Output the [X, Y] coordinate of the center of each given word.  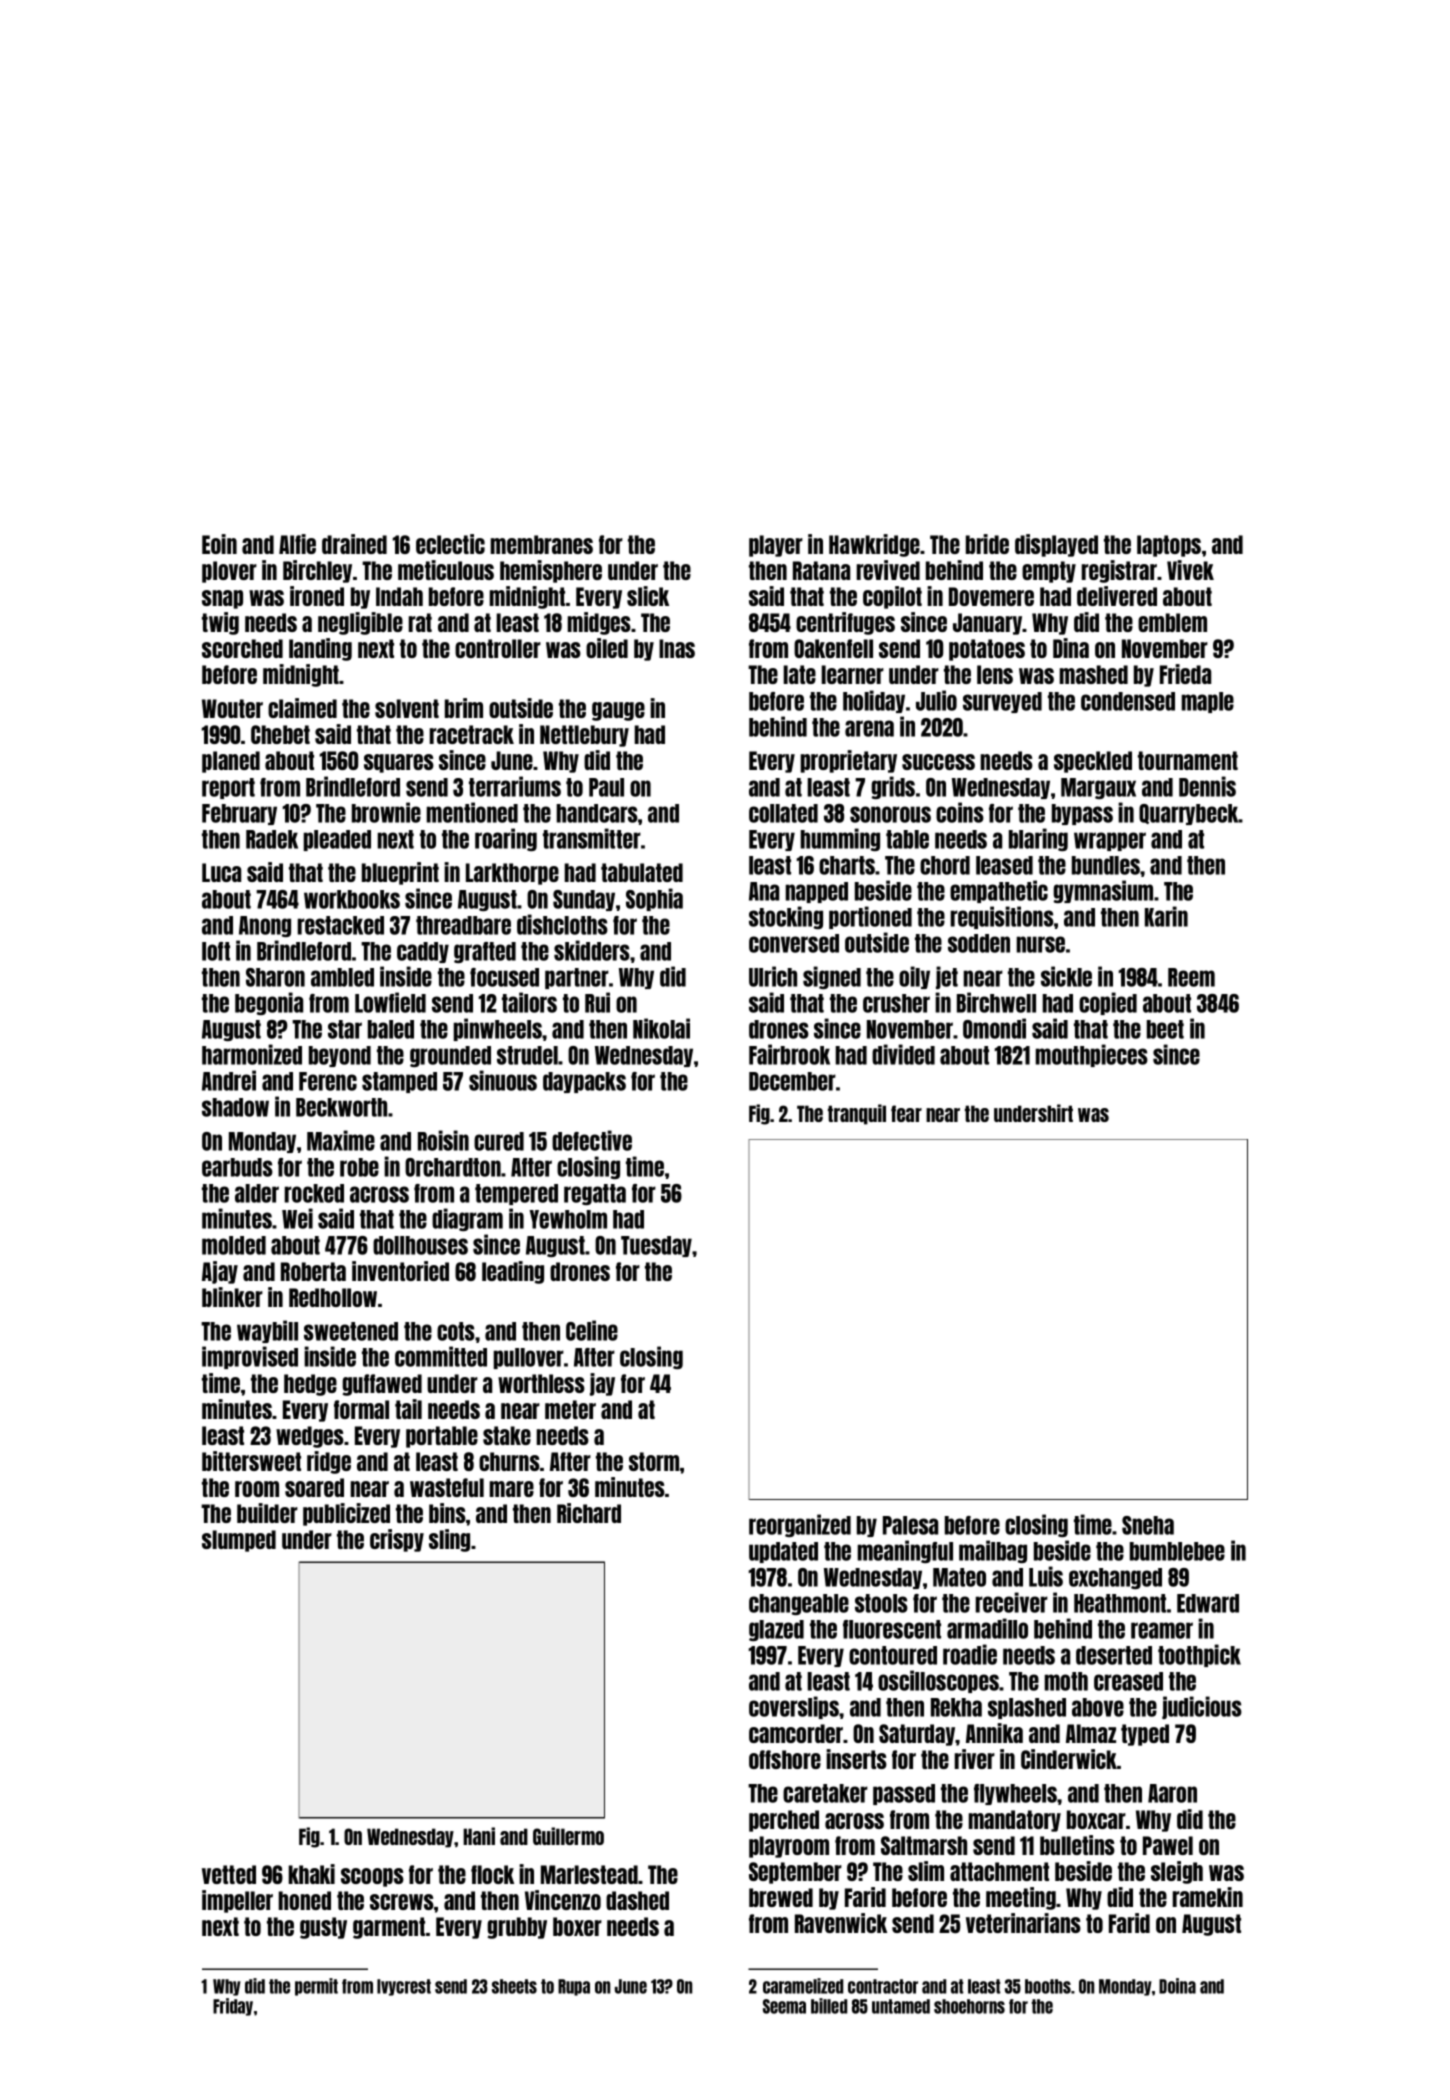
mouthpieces [1092, 1055]
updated [783, 1552]
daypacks [584, 1082]
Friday [233, 2007]
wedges [310, 1437]
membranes [542, 544]
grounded [450, 1056]
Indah [399, 596]
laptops [1169, 546]
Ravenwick [841, 1923]
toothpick [1199, 1655]
